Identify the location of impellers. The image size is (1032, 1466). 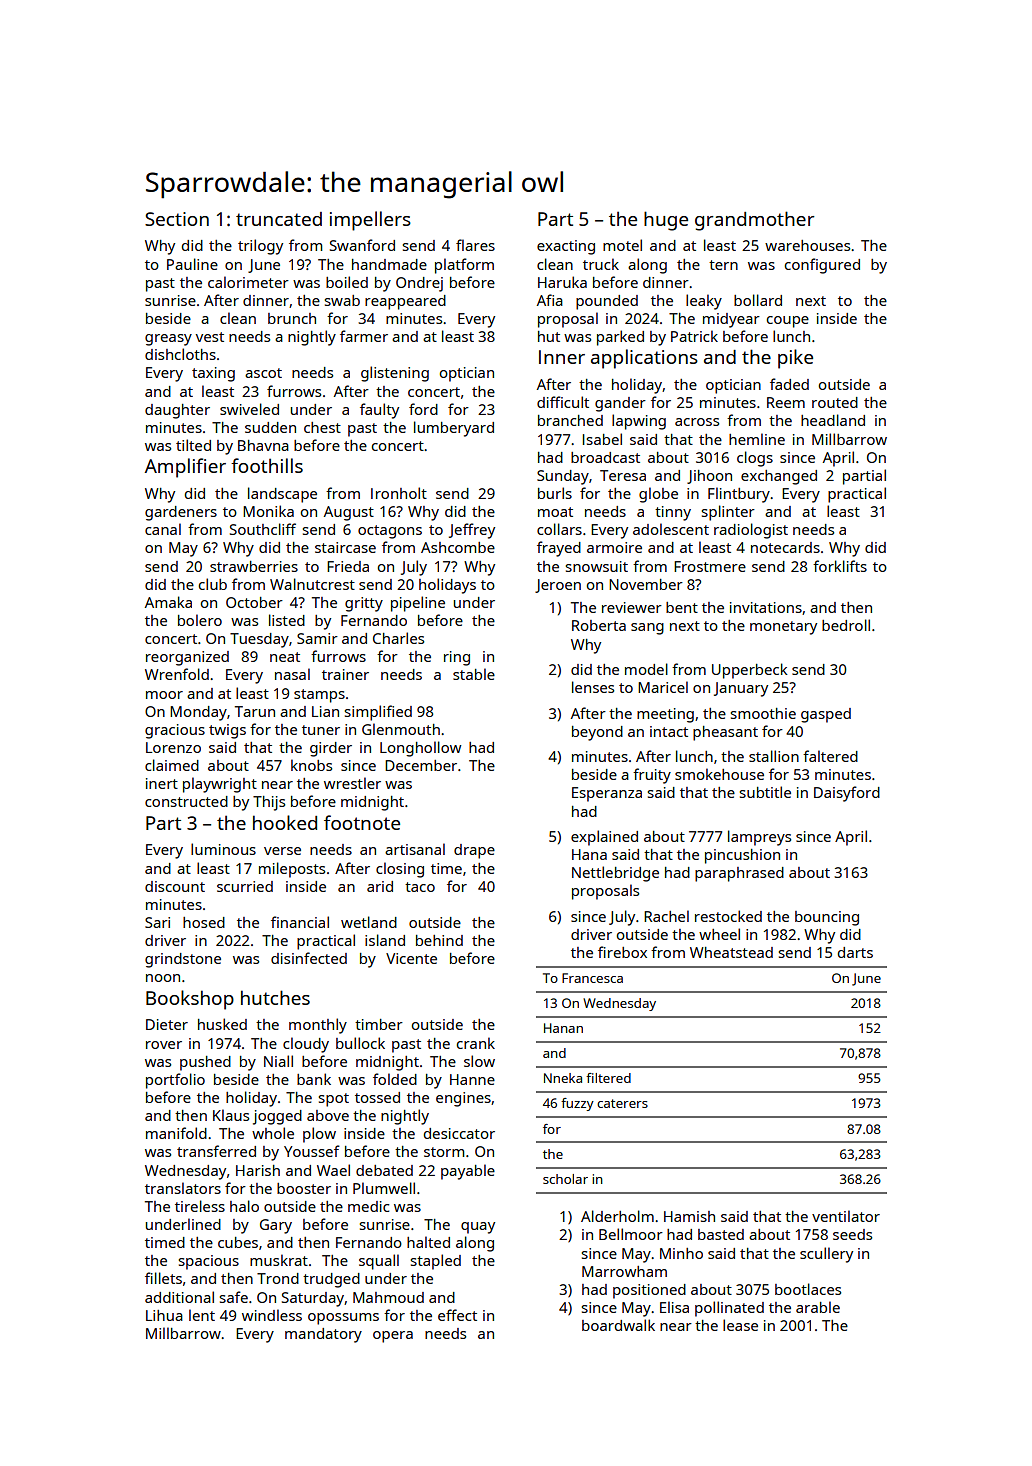
(370, 221).
